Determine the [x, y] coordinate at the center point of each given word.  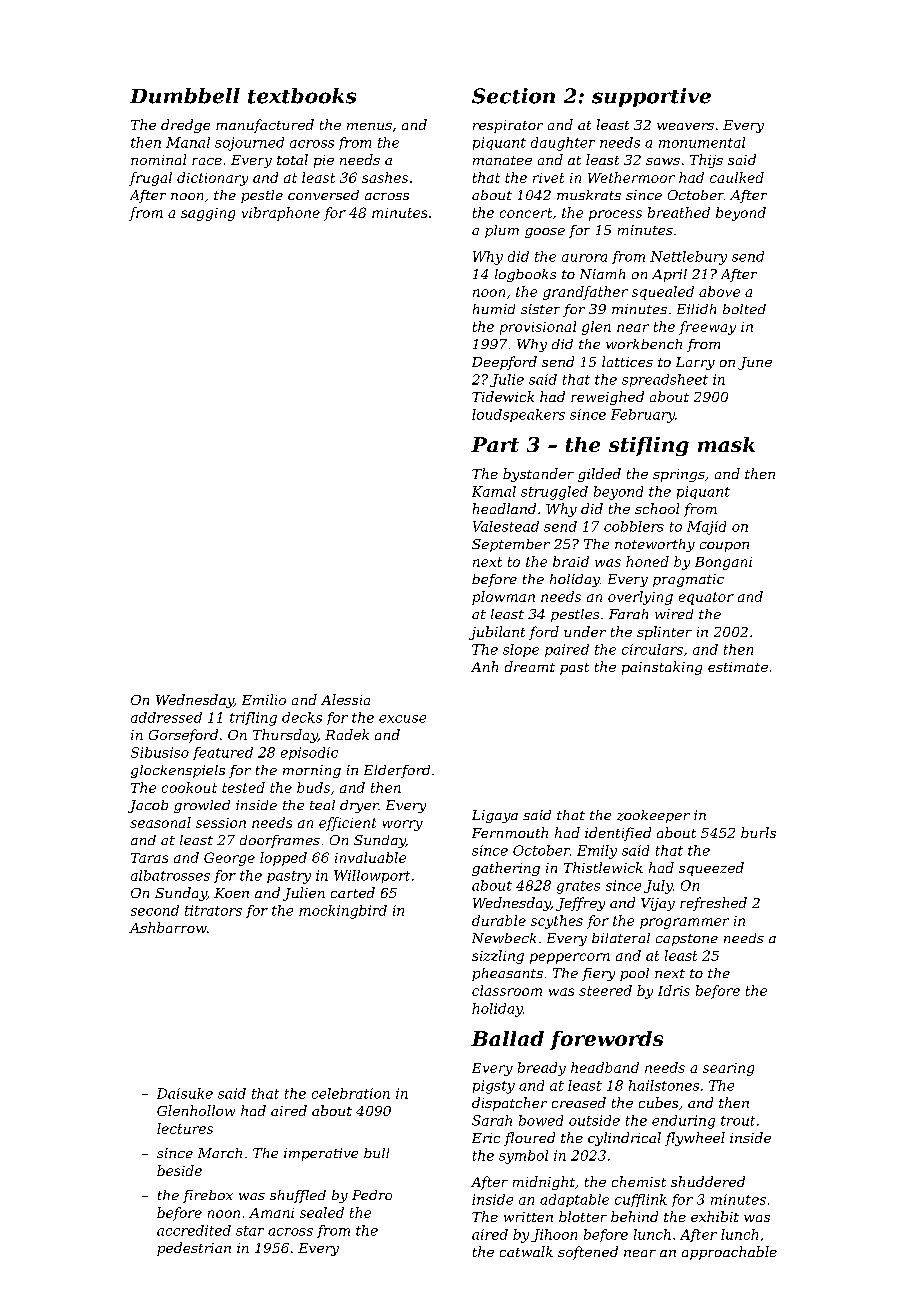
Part [495, 444]
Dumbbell [185, 96]
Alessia [345, 699]
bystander [538, 475]
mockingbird [343, 912]
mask [726, 444]
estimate [738, 667]
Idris [674, 990]
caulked [737, 177]
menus [369, 126]
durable [499, 920]
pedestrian [194, 1249]
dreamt [530, 666]
